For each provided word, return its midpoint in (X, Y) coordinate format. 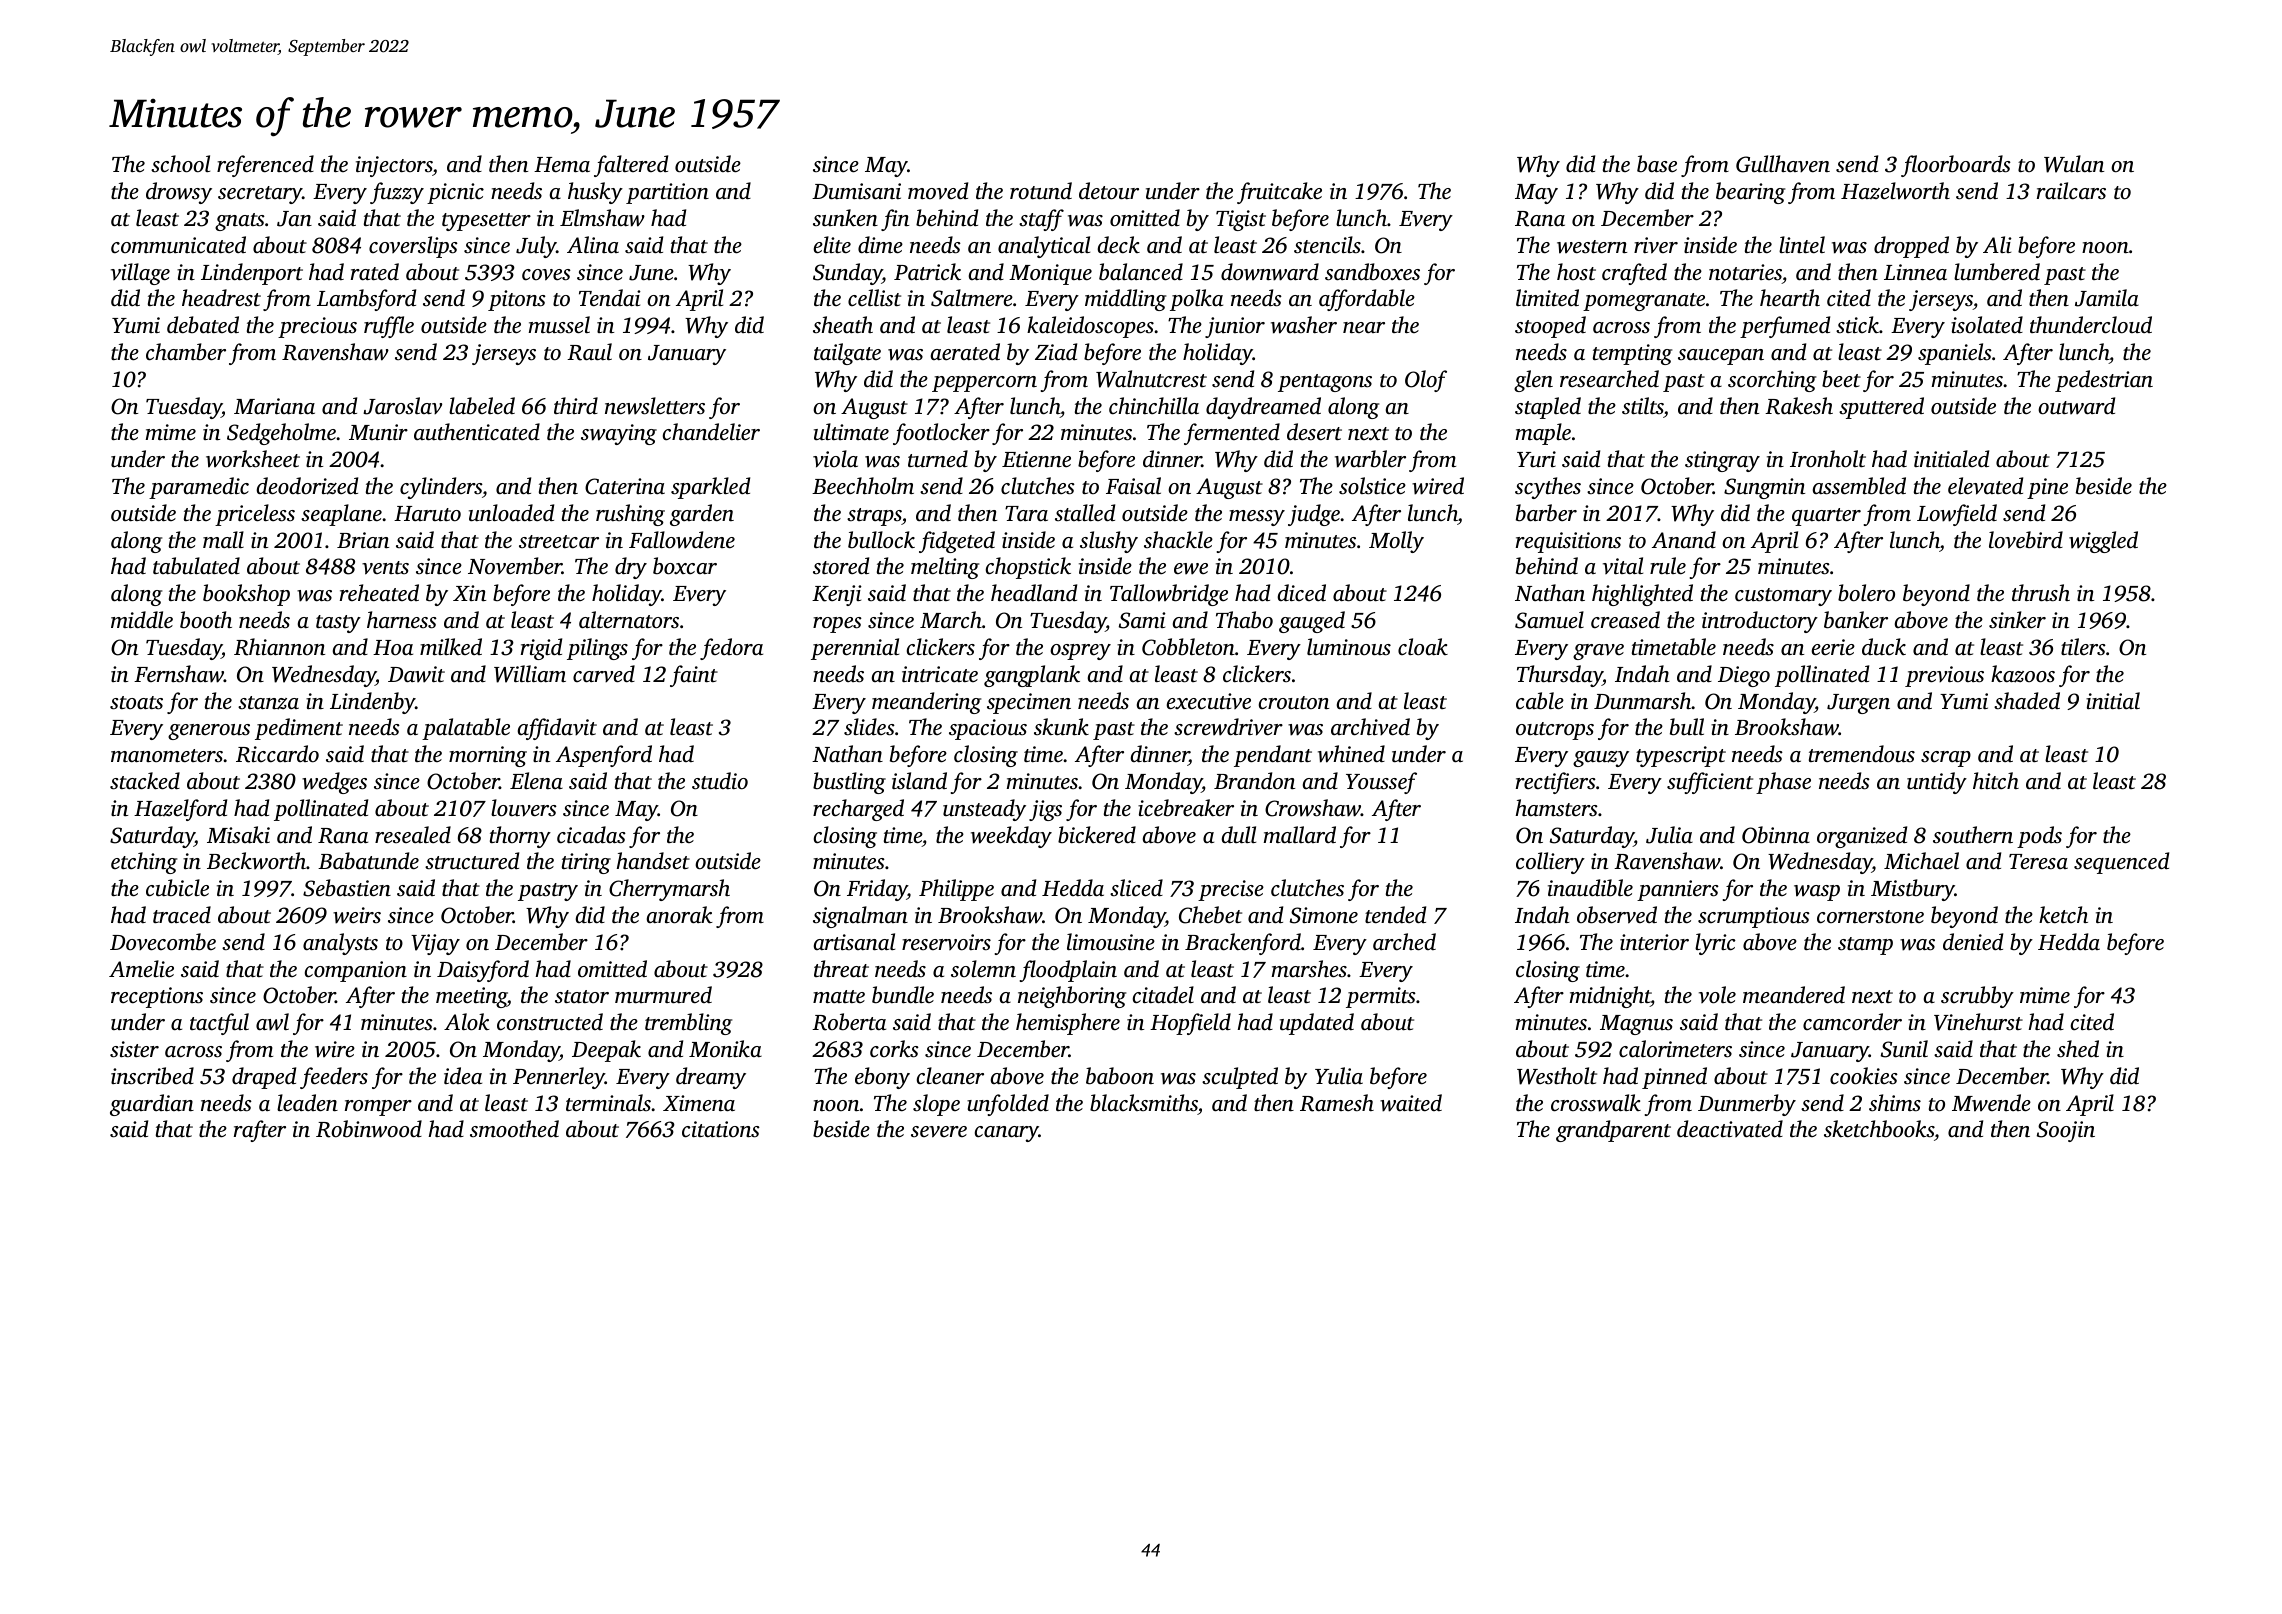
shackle (1178, 540)
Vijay (435, 944)
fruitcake (1279, 193)
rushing (630, 515)
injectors (394, 166)
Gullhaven (1783, 164)
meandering (926, 703)
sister (134, 1049)
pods (2039, 837)
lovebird (2026, 540)
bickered (1097, 835)
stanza (268, 703)
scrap (1946, 759)
